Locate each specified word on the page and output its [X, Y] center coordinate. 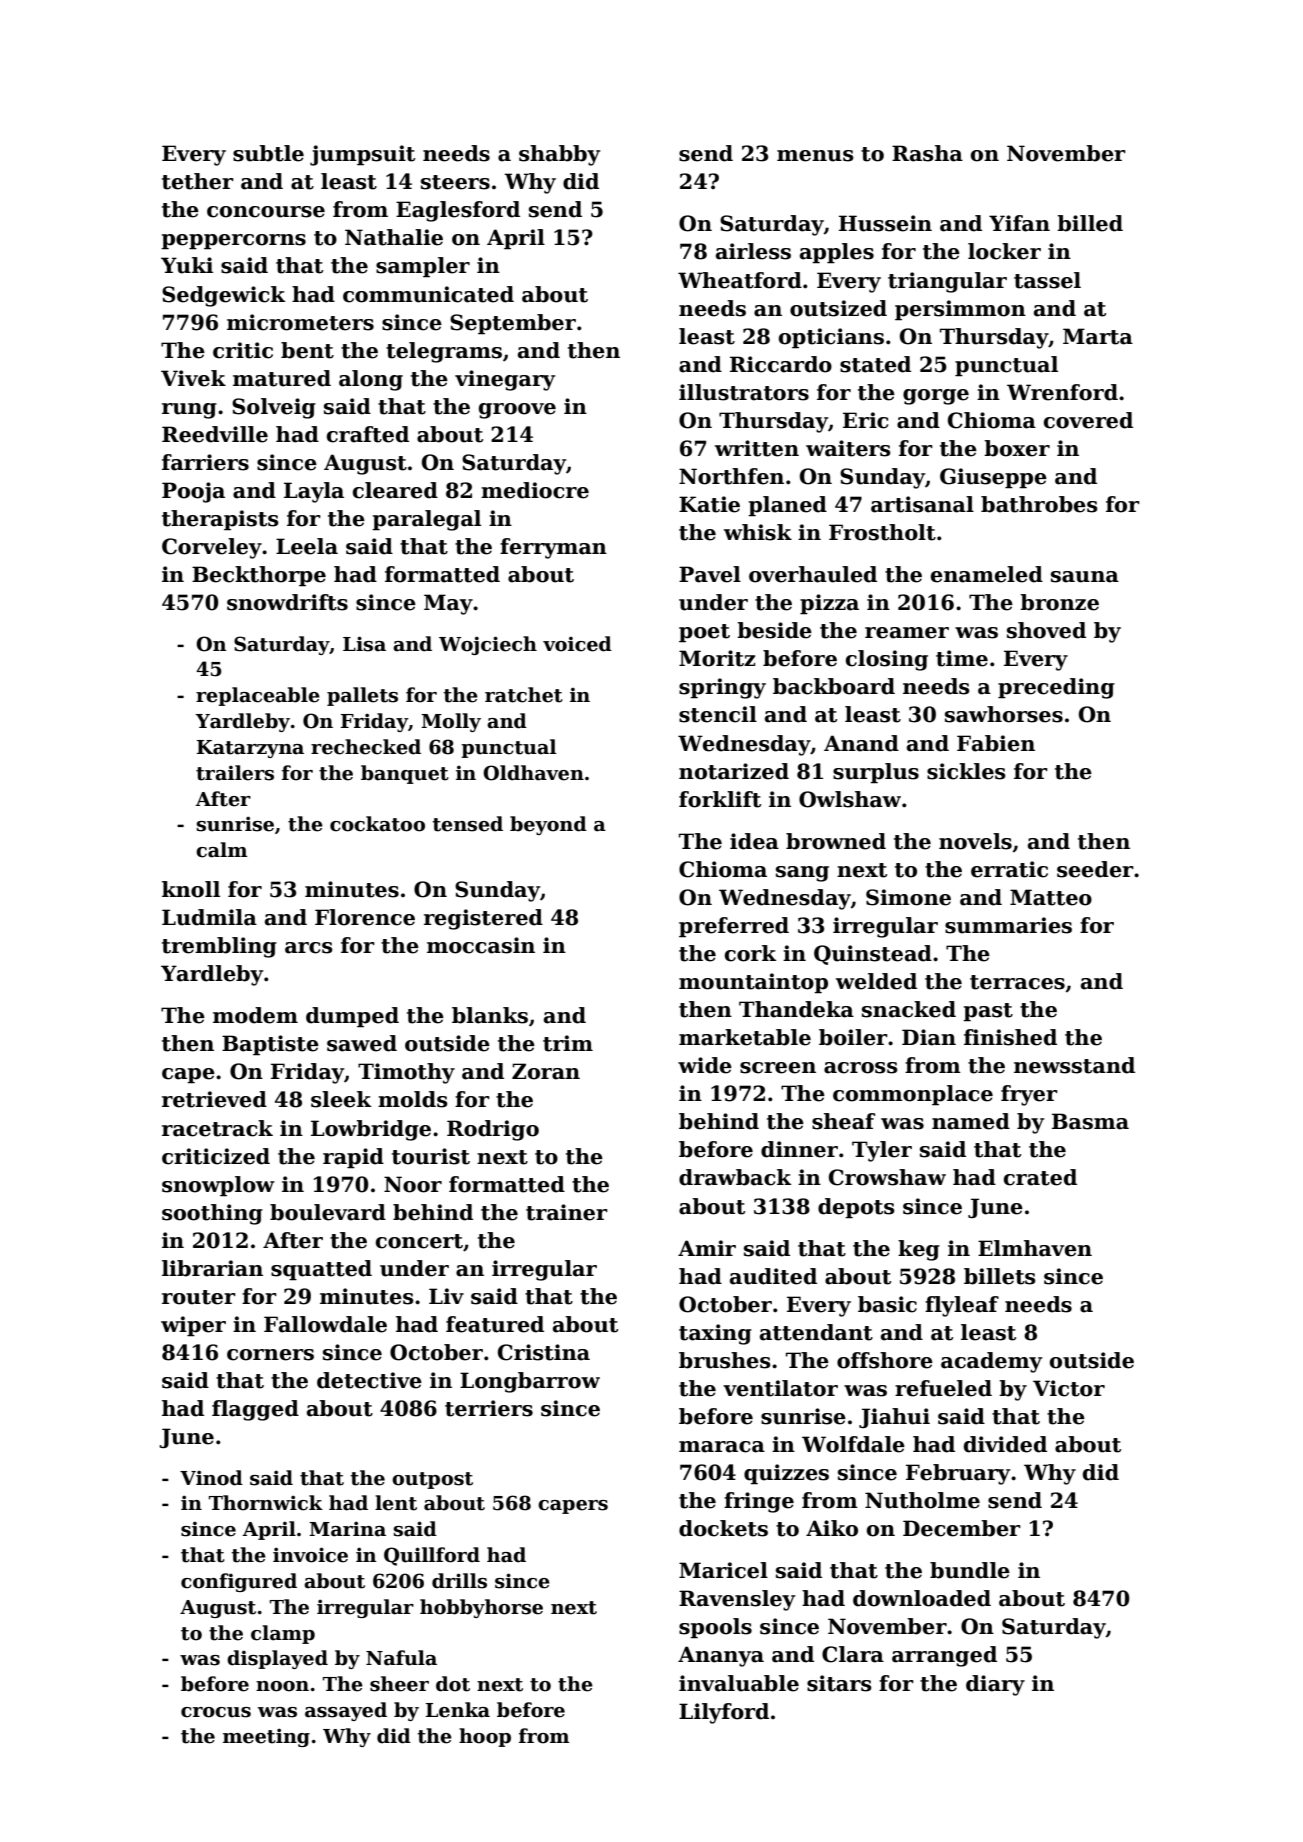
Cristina [544, 1352]
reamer [907, 633]
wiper [193, 1326]
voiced [577, 644]
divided [1005, 1444]
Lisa [364, 644]
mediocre [535, 490]
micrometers [300, 322]
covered [1088, 420]
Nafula [401, 1658]
